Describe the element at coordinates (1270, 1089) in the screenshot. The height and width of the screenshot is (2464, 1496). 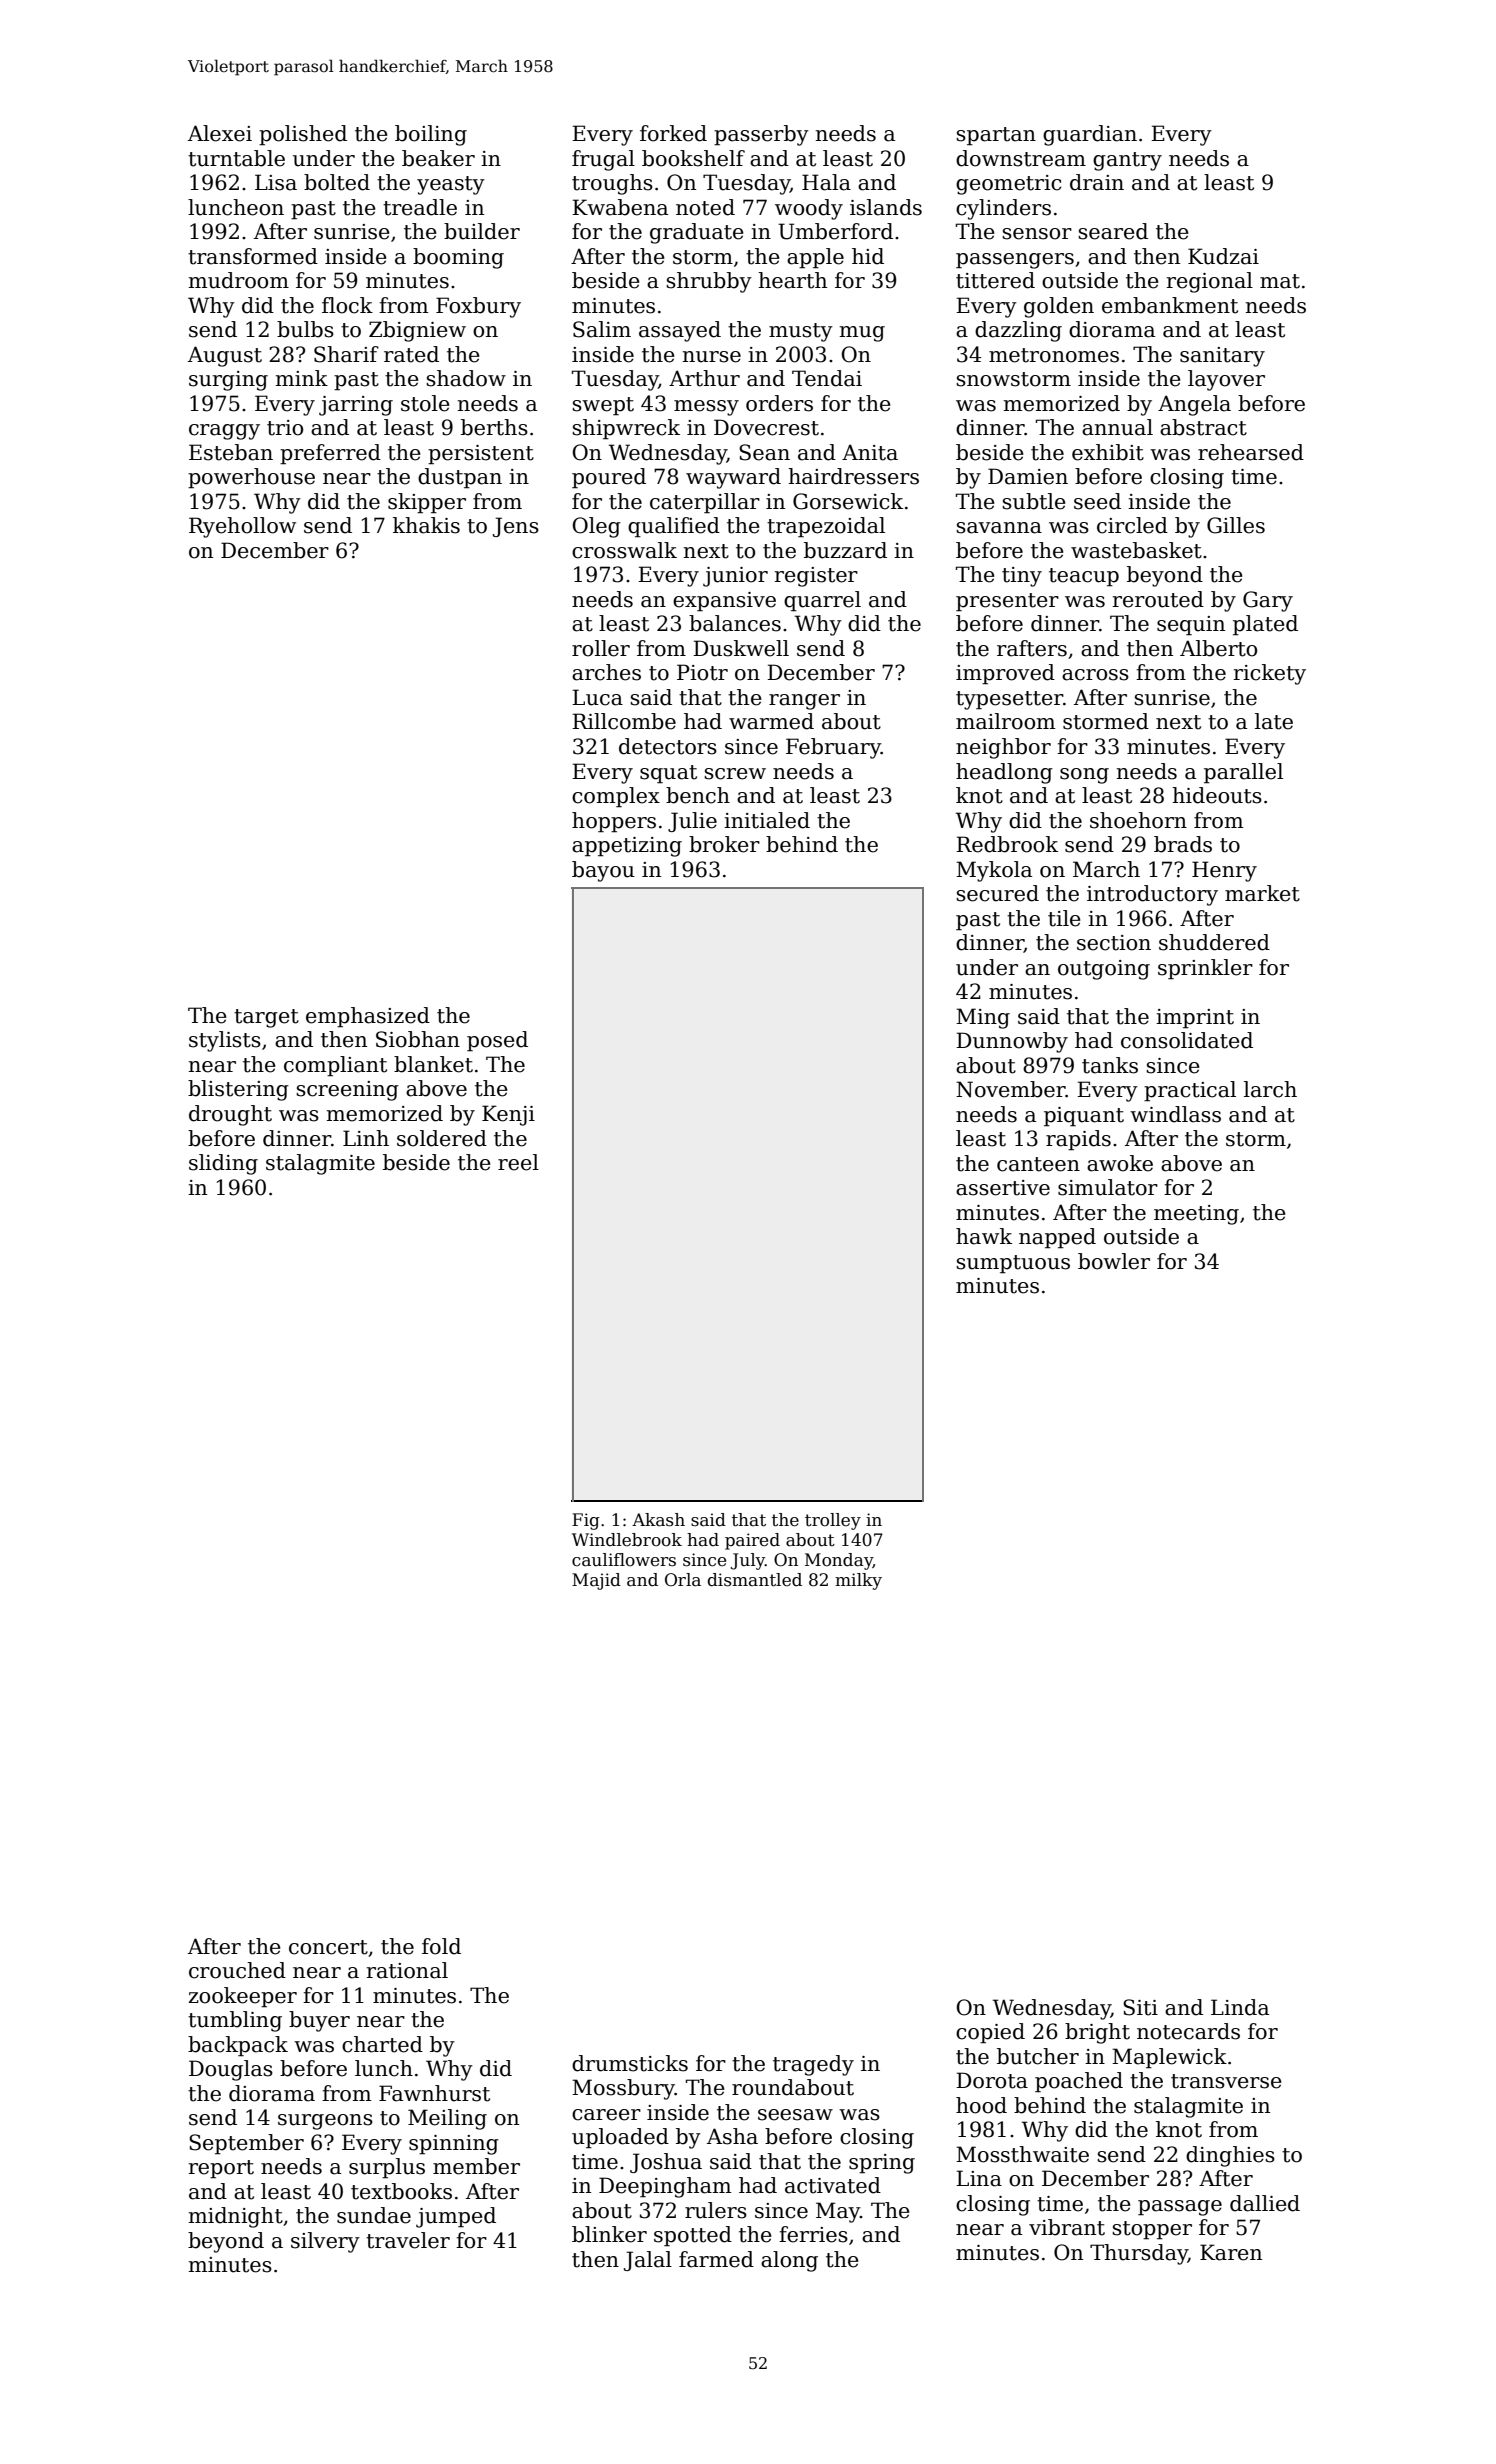
I see `larch` at that location.
